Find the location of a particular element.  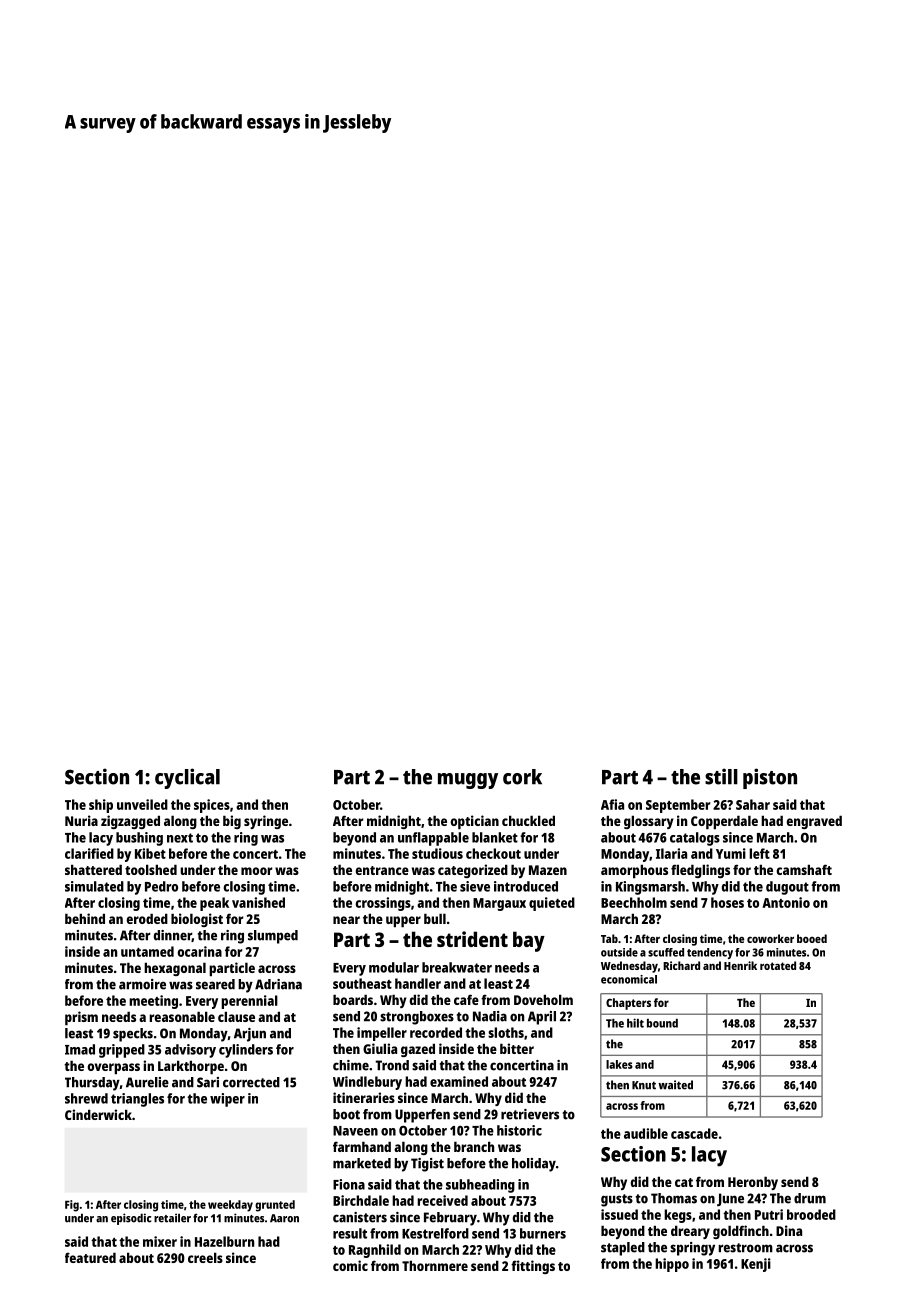

Fig is located at coordinates (72, 1206).
